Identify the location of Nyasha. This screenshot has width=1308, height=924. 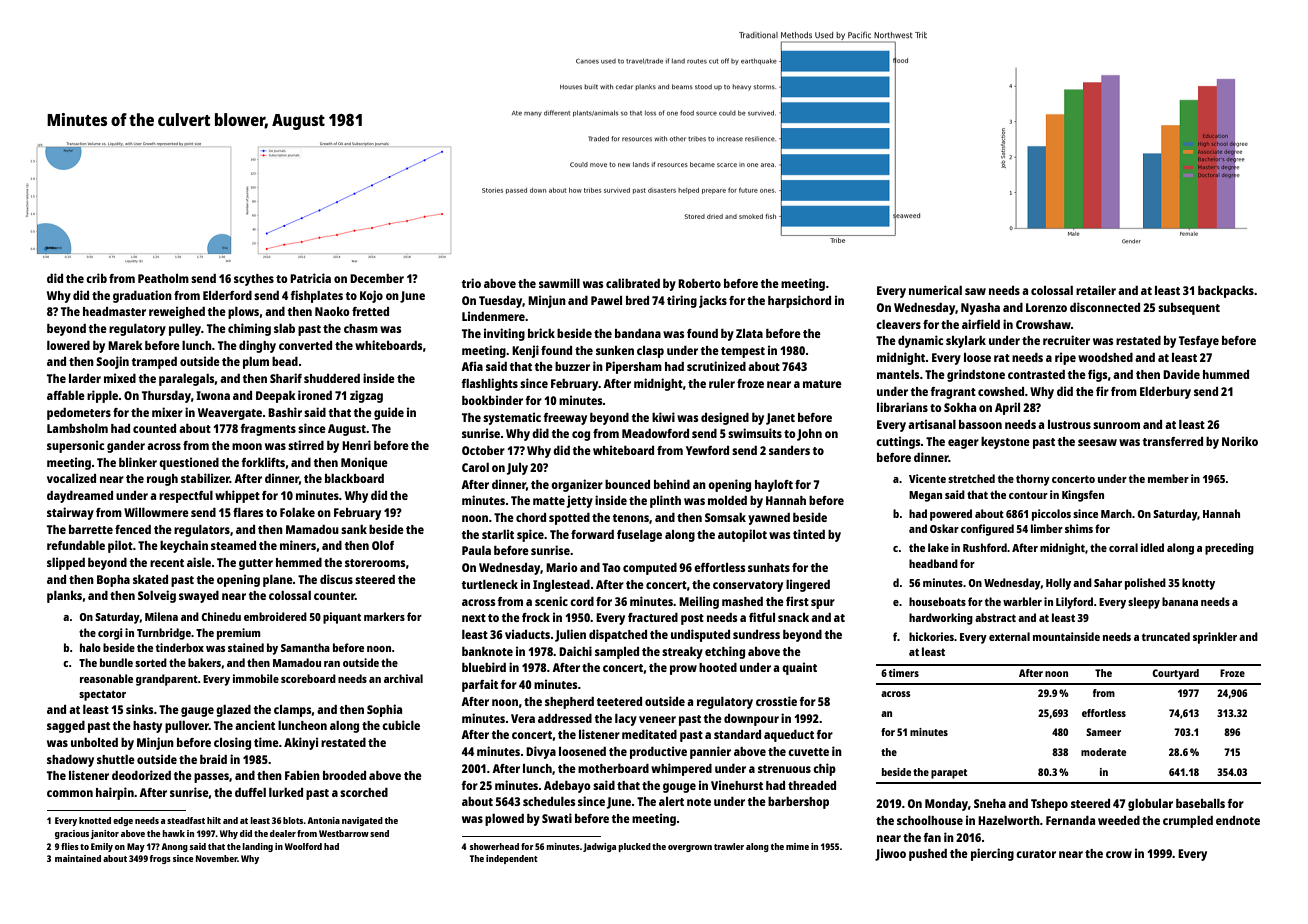
(980, 309).
